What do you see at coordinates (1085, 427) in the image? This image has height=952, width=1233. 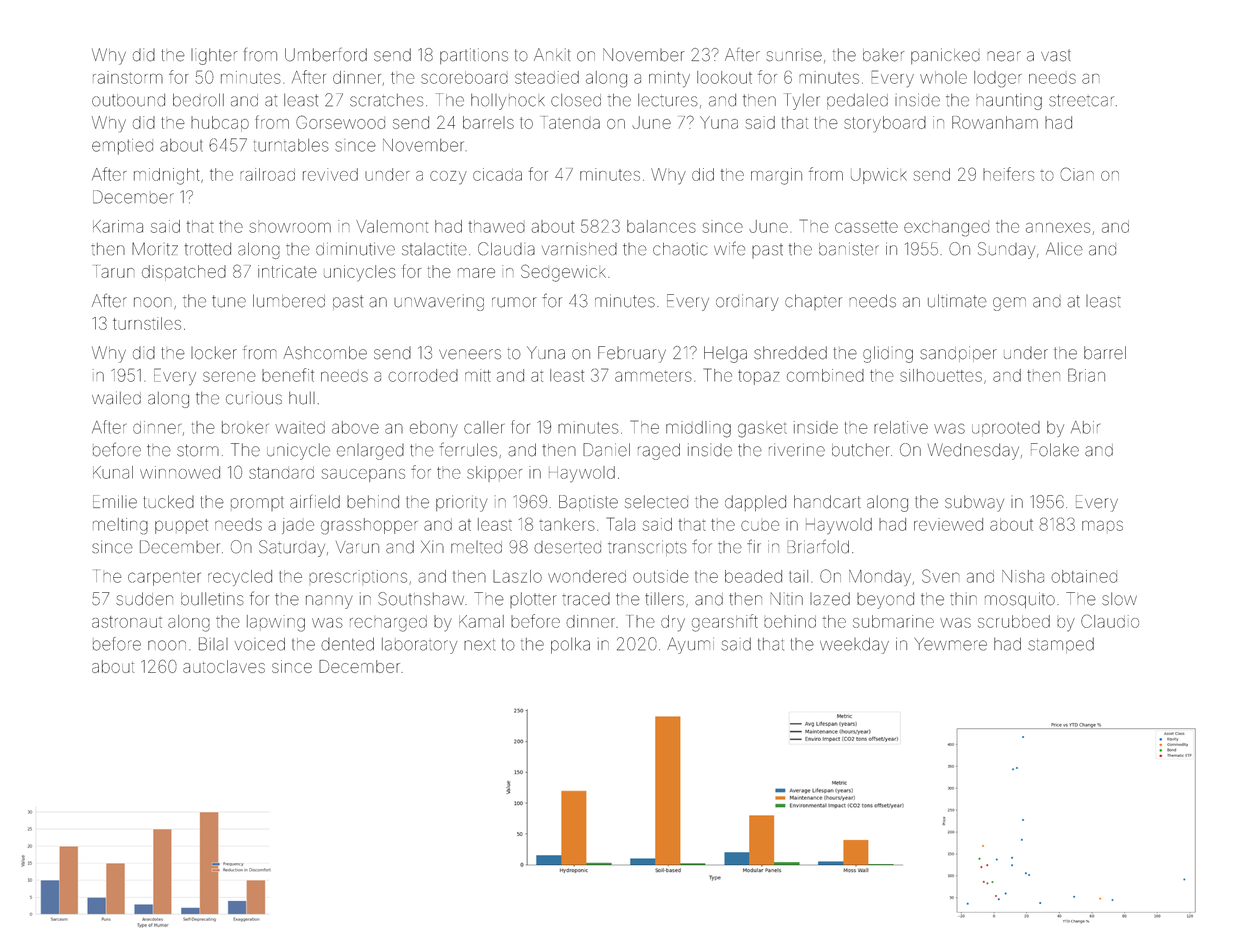 I see `Abir` at bounding box center [1085, 427].
